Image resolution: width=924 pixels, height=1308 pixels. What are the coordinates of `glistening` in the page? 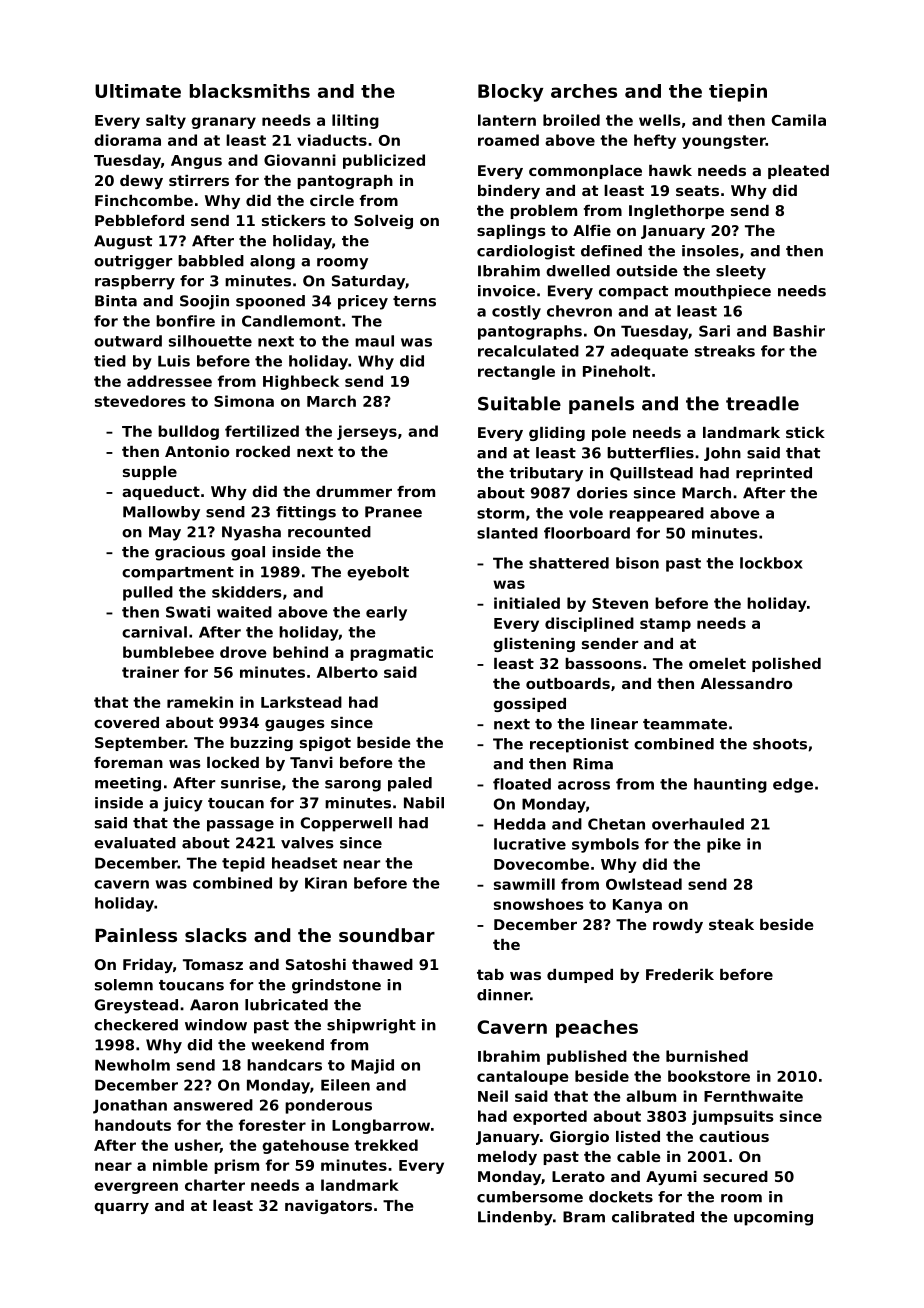 It's located at (534, 645).
